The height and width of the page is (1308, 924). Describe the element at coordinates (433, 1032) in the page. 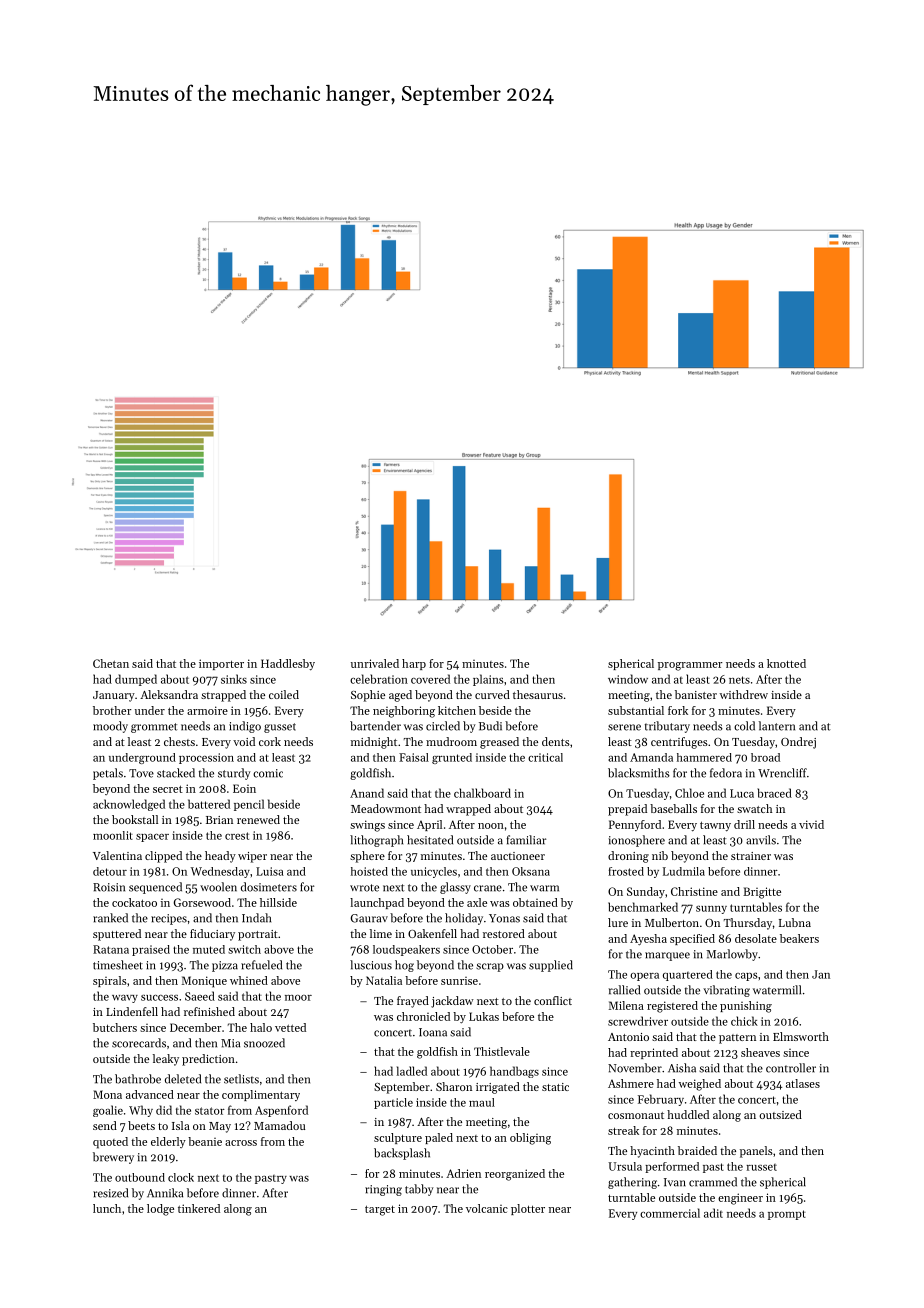

I see `Ioana` at that location.
